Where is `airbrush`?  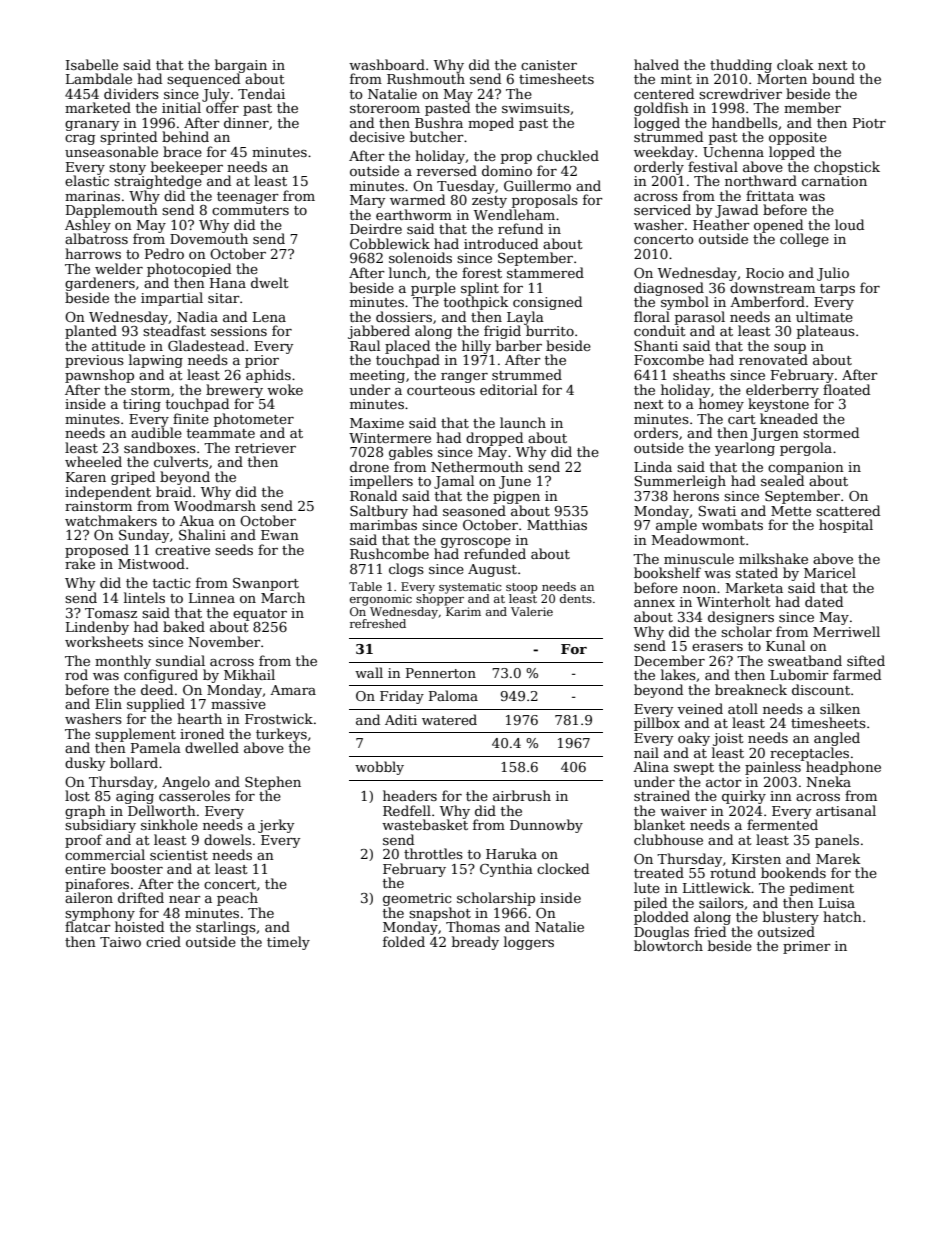 airbrush is located at coordinates (522, 795).
